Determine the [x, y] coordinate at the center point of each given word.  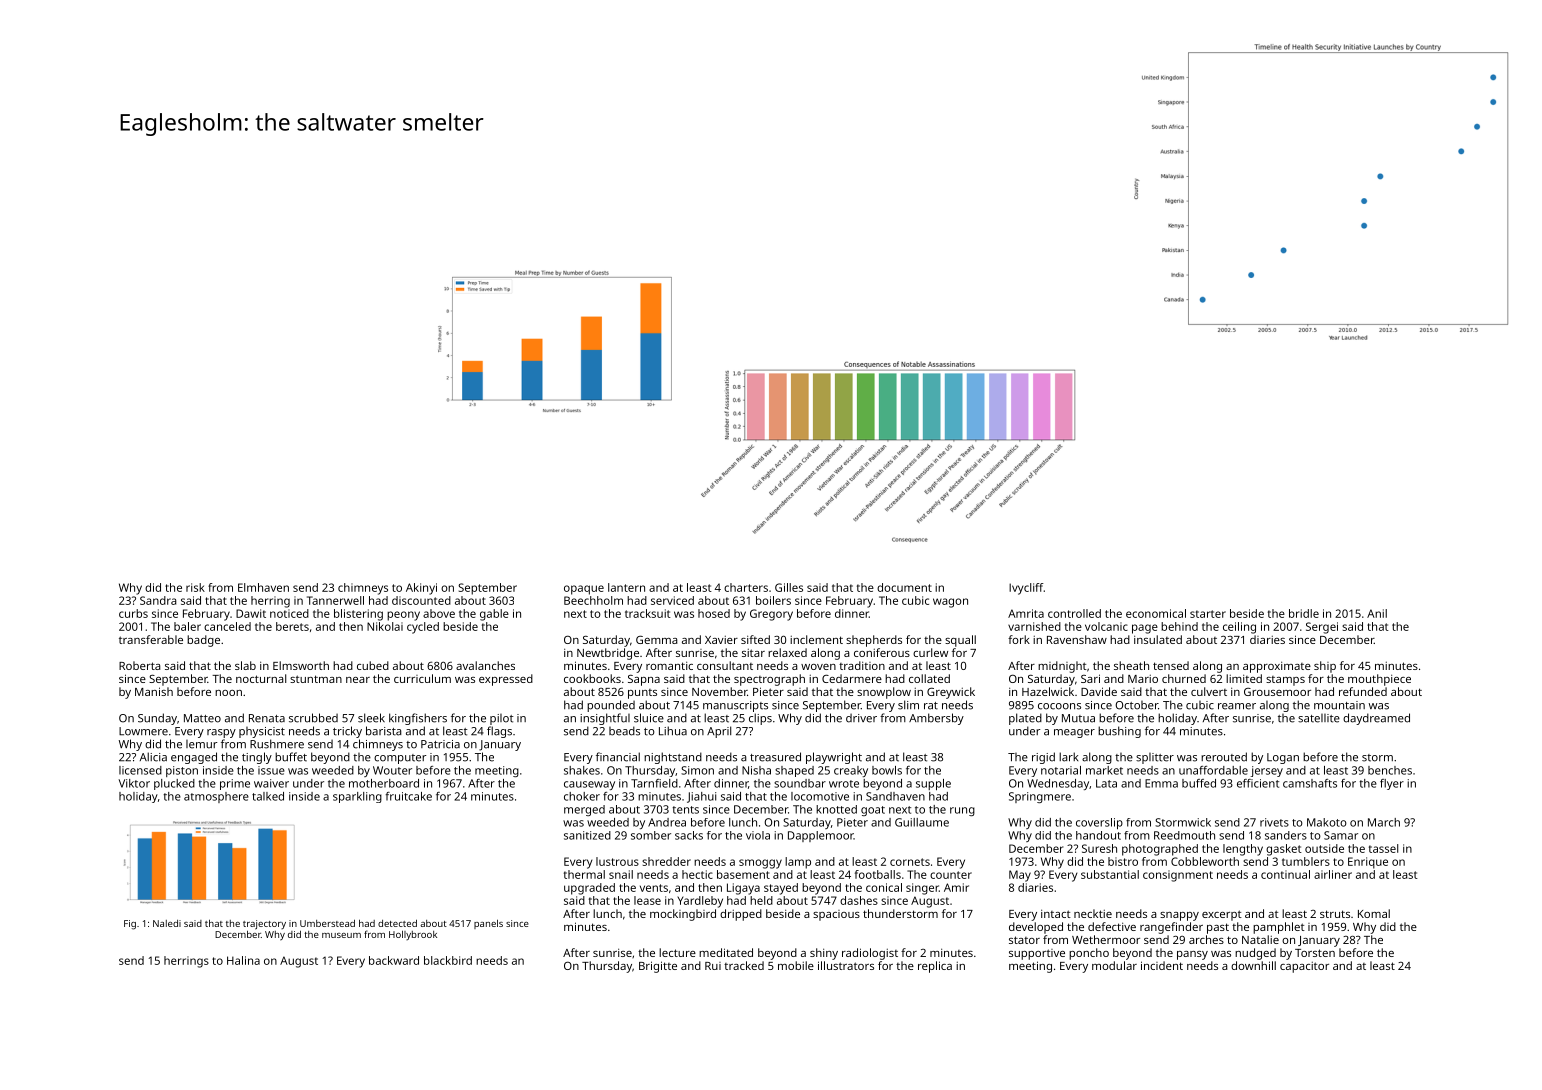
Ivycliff [1026, 589]
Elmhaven [263, 587]
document [904, 587]
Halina [243, 960]
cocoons [1059, 706]
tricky [347, 732]
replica [935, 967]
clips [760, 719]
